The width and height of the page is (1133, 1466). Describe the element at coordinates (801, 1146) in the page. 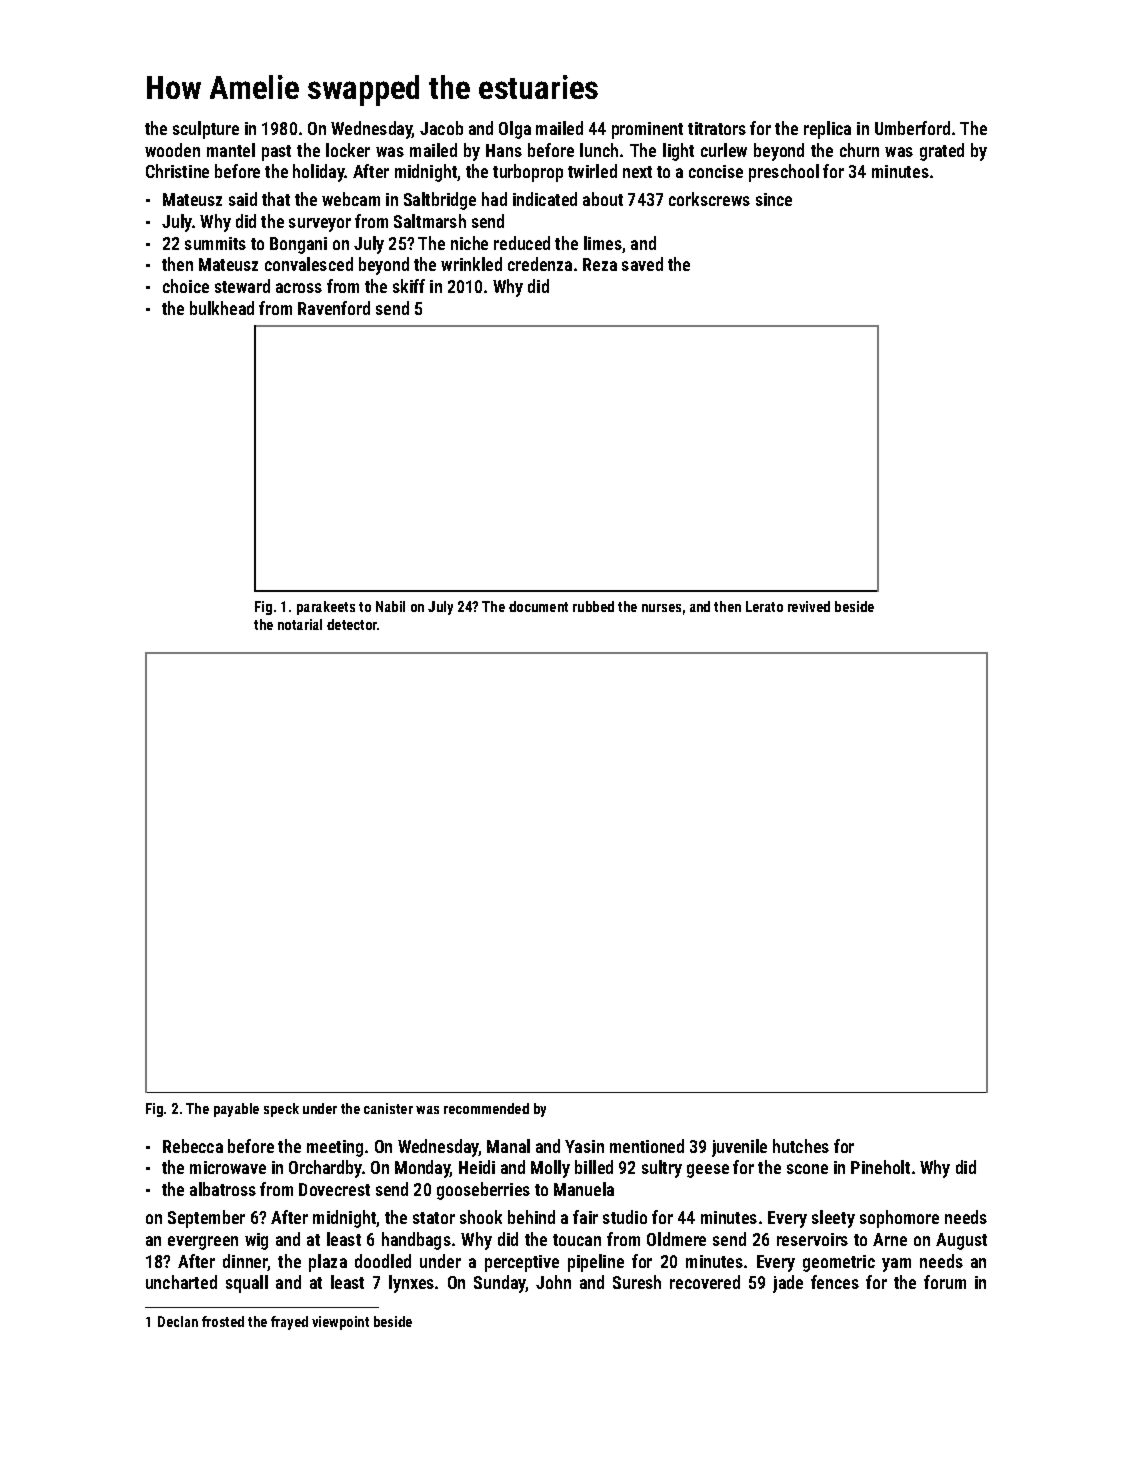

I see `hutches` at that location.
